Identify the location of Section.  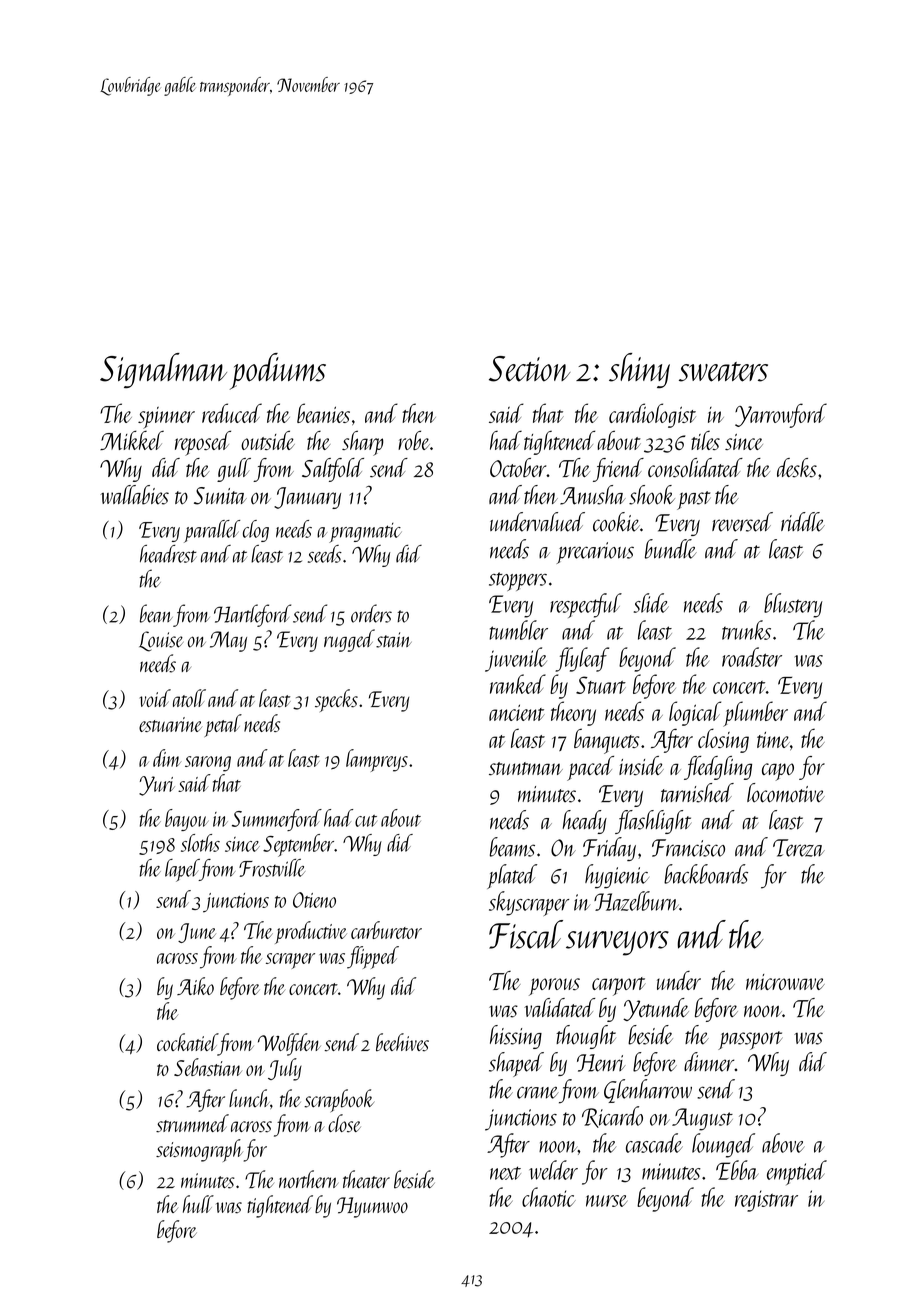
(529, 369).
